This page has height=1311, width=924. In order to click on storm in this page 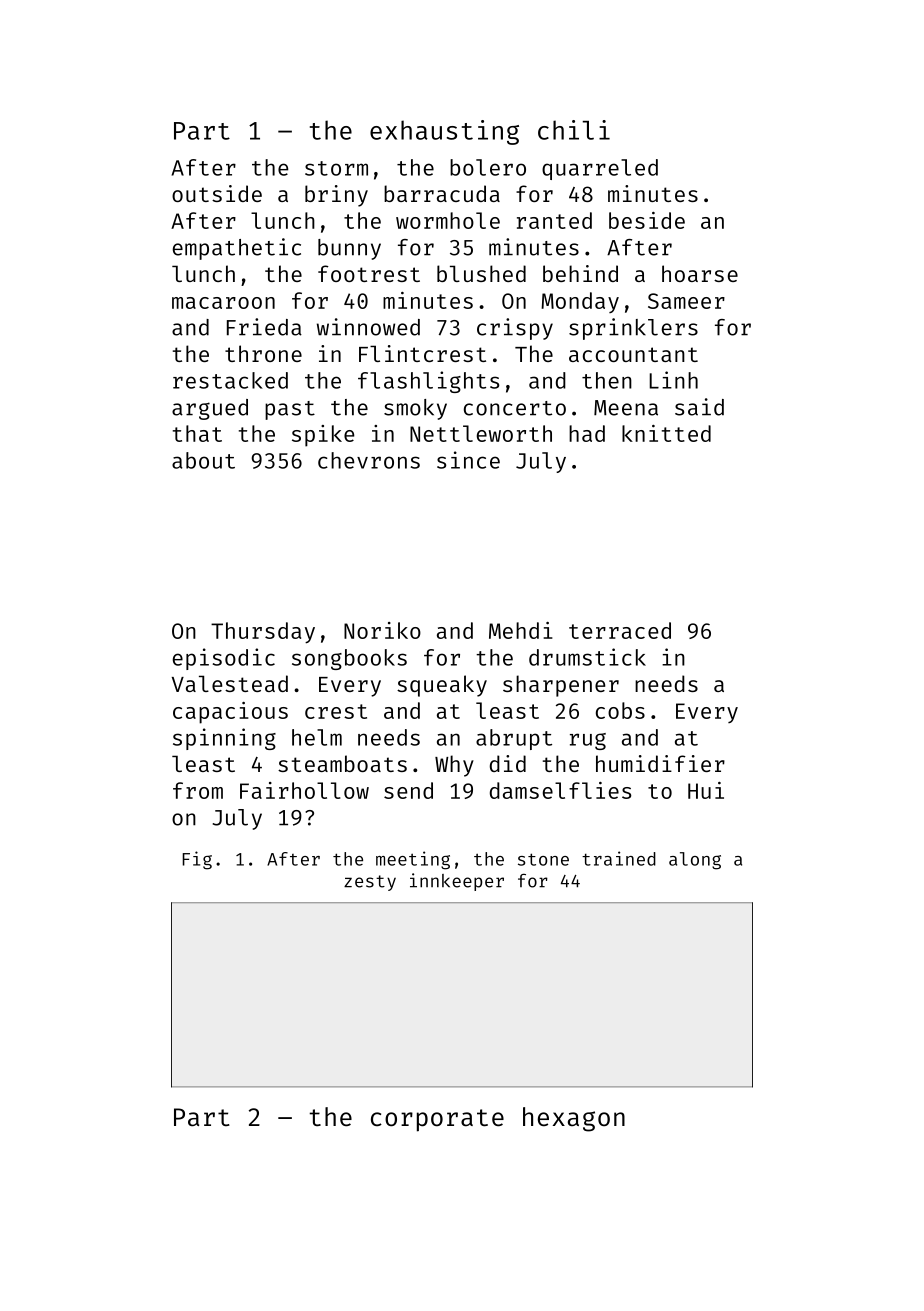, I will do `click(336, 168)`.
